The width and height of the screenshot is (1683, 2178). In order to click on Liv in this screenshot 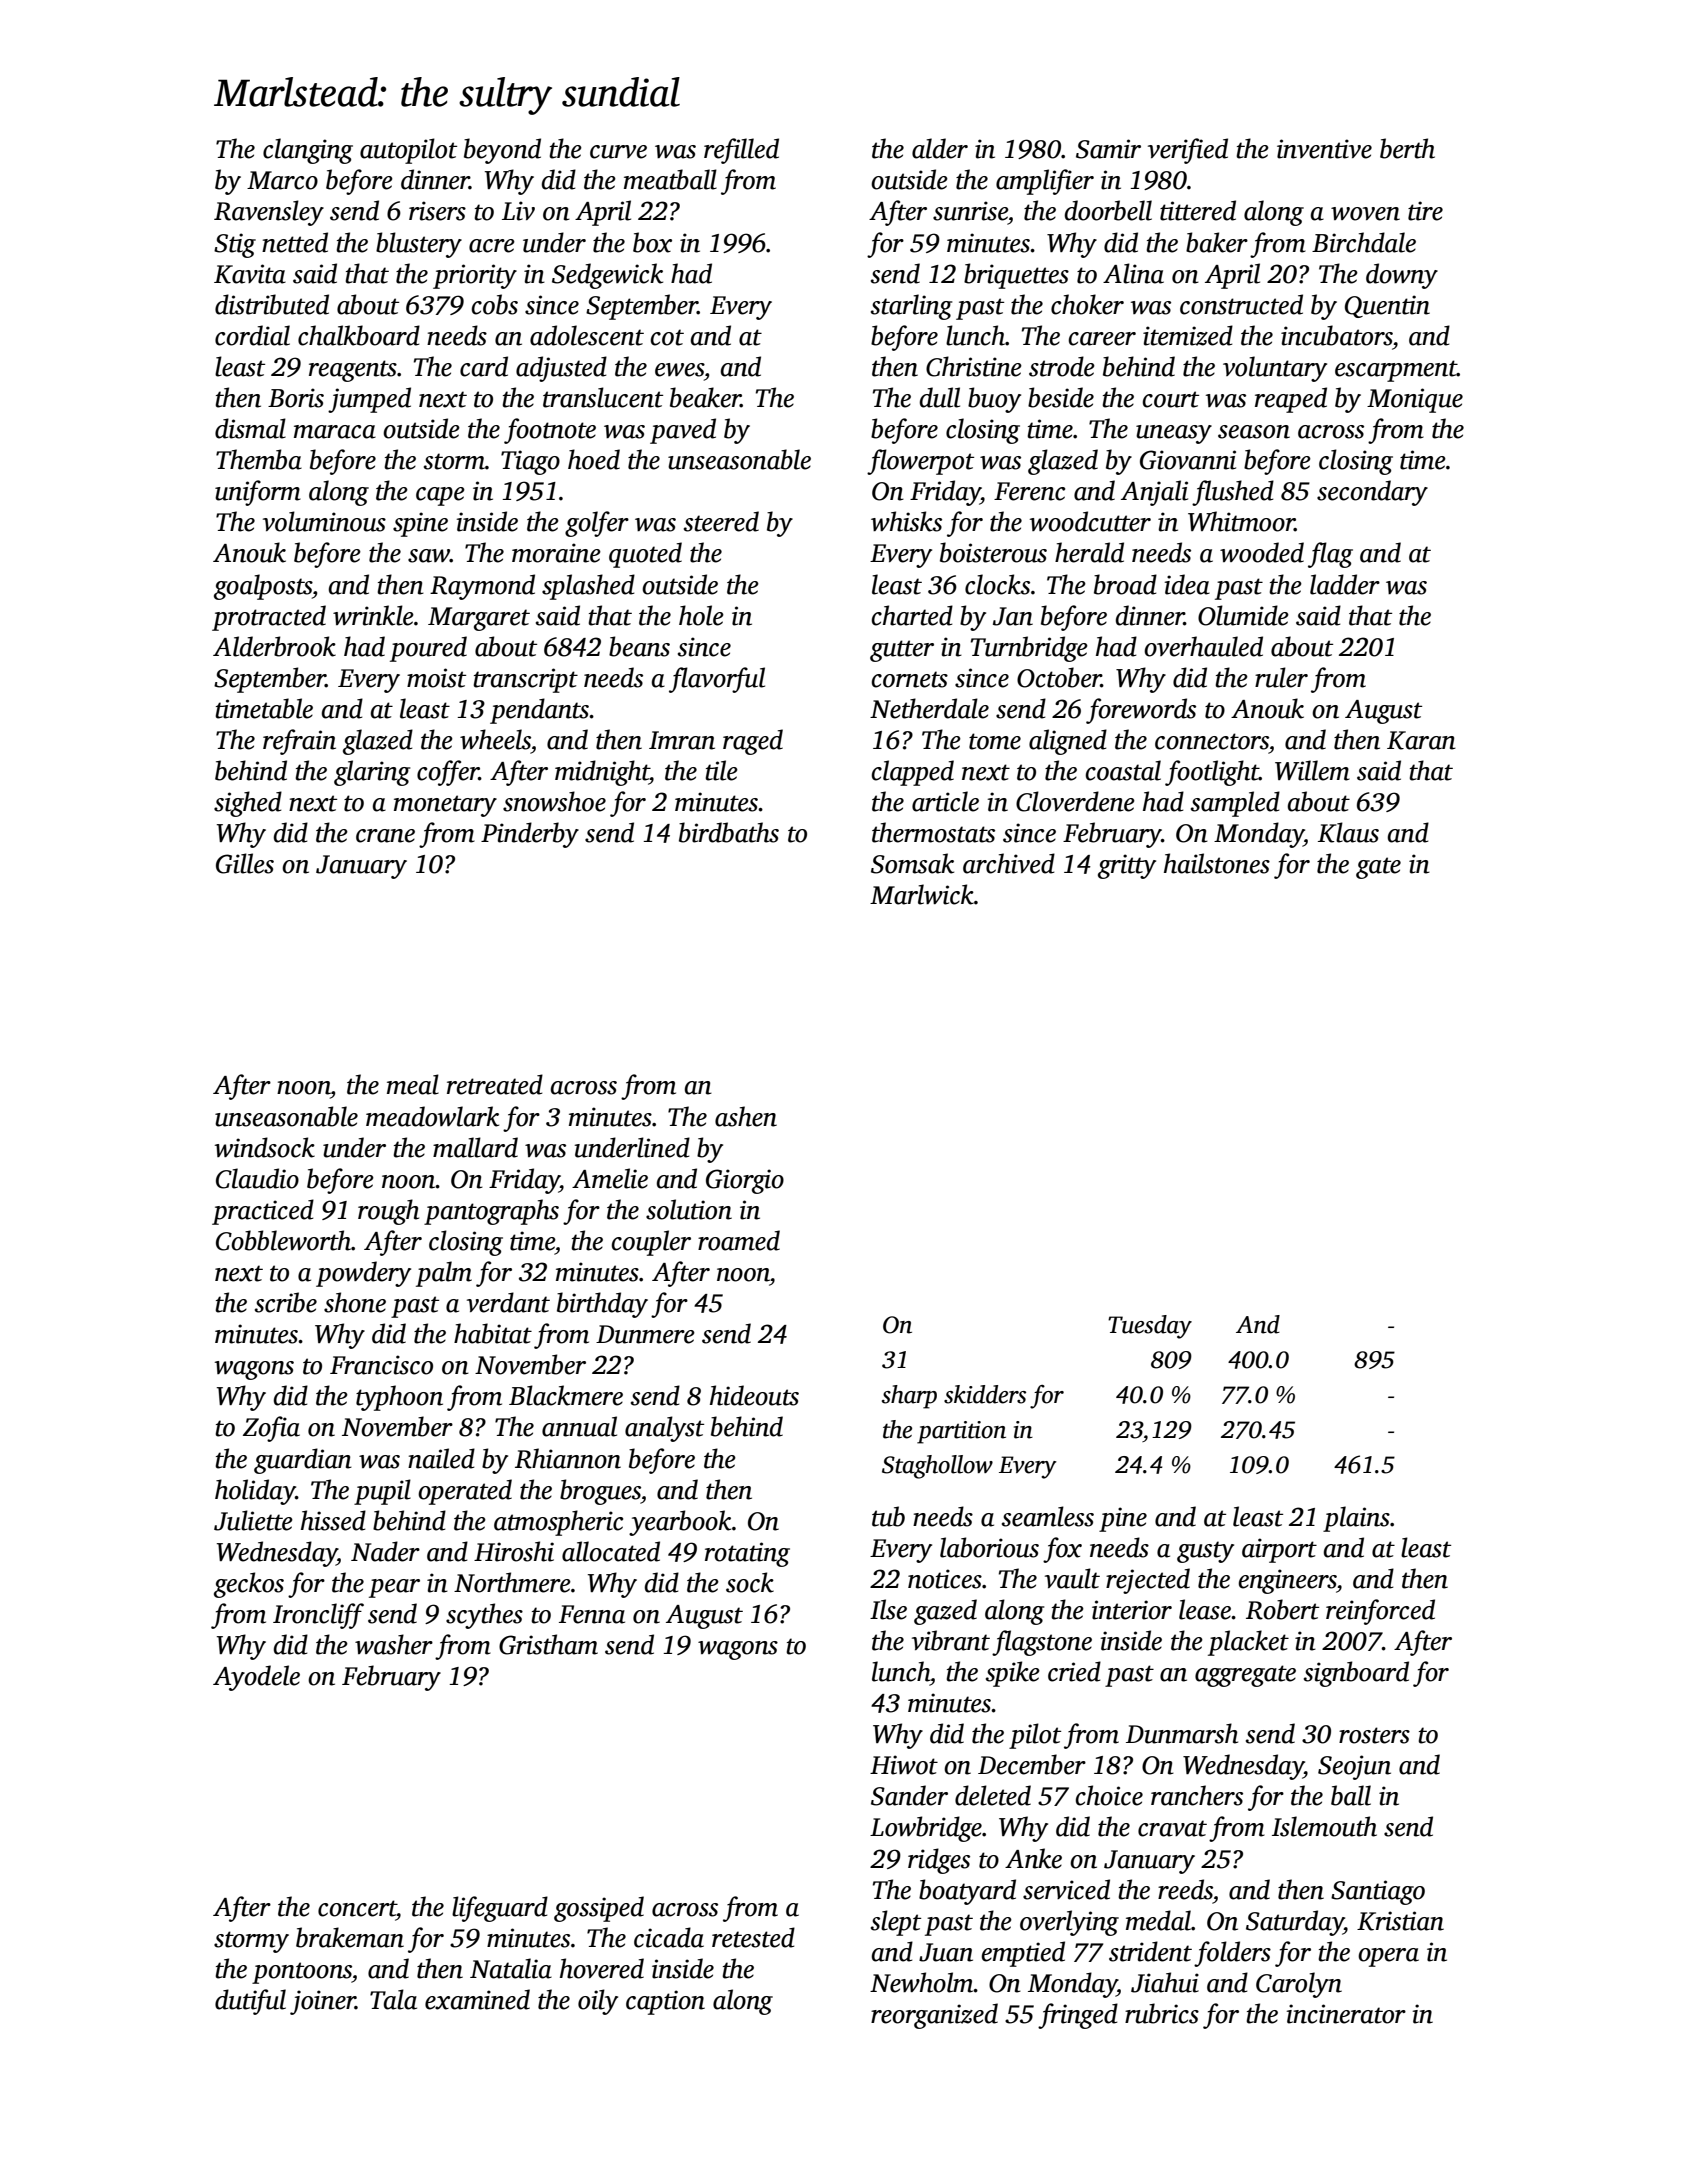, I will do `click(518, 211)`.
